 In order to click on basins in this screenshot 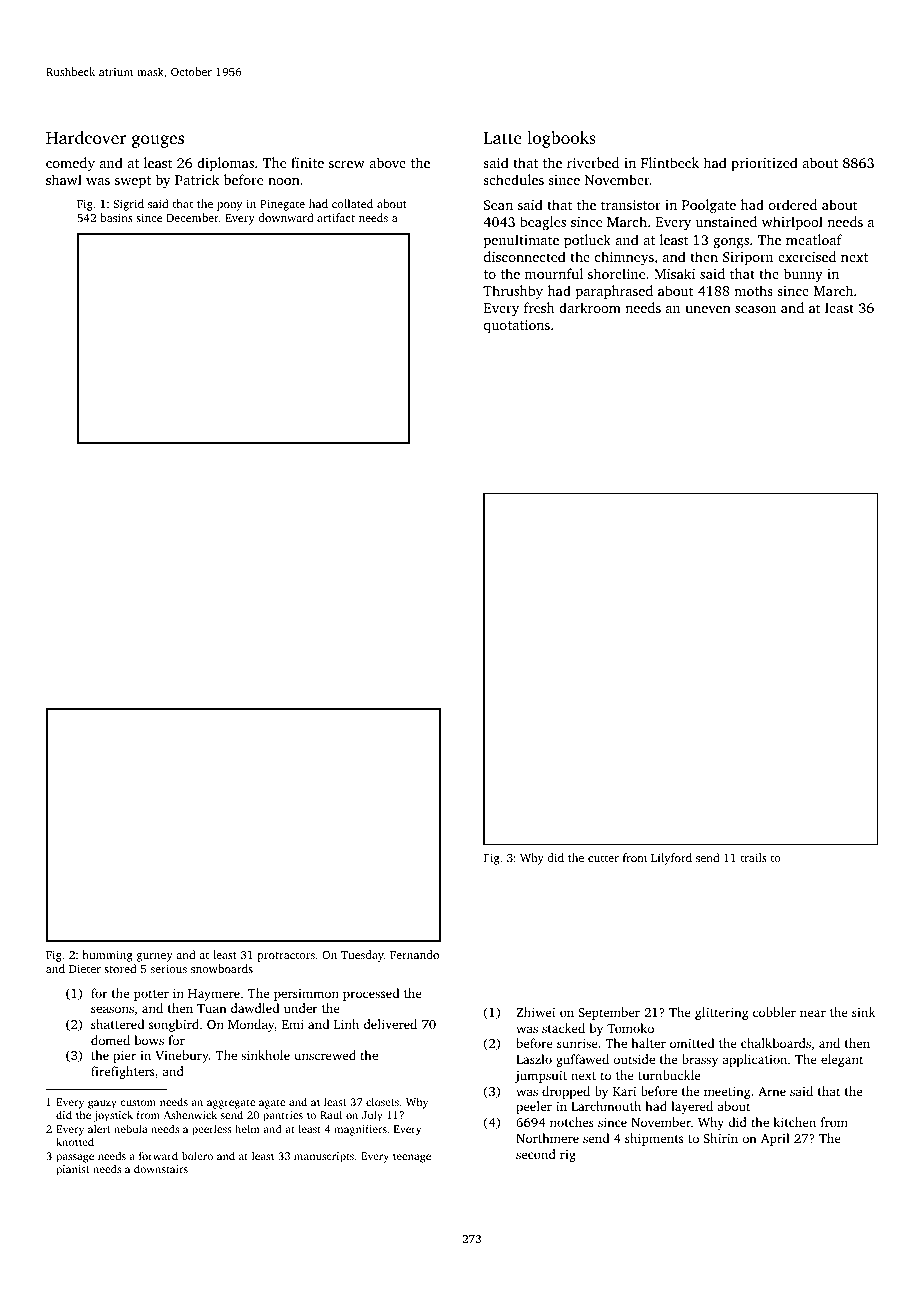, I will do `click(117, 217)`.
